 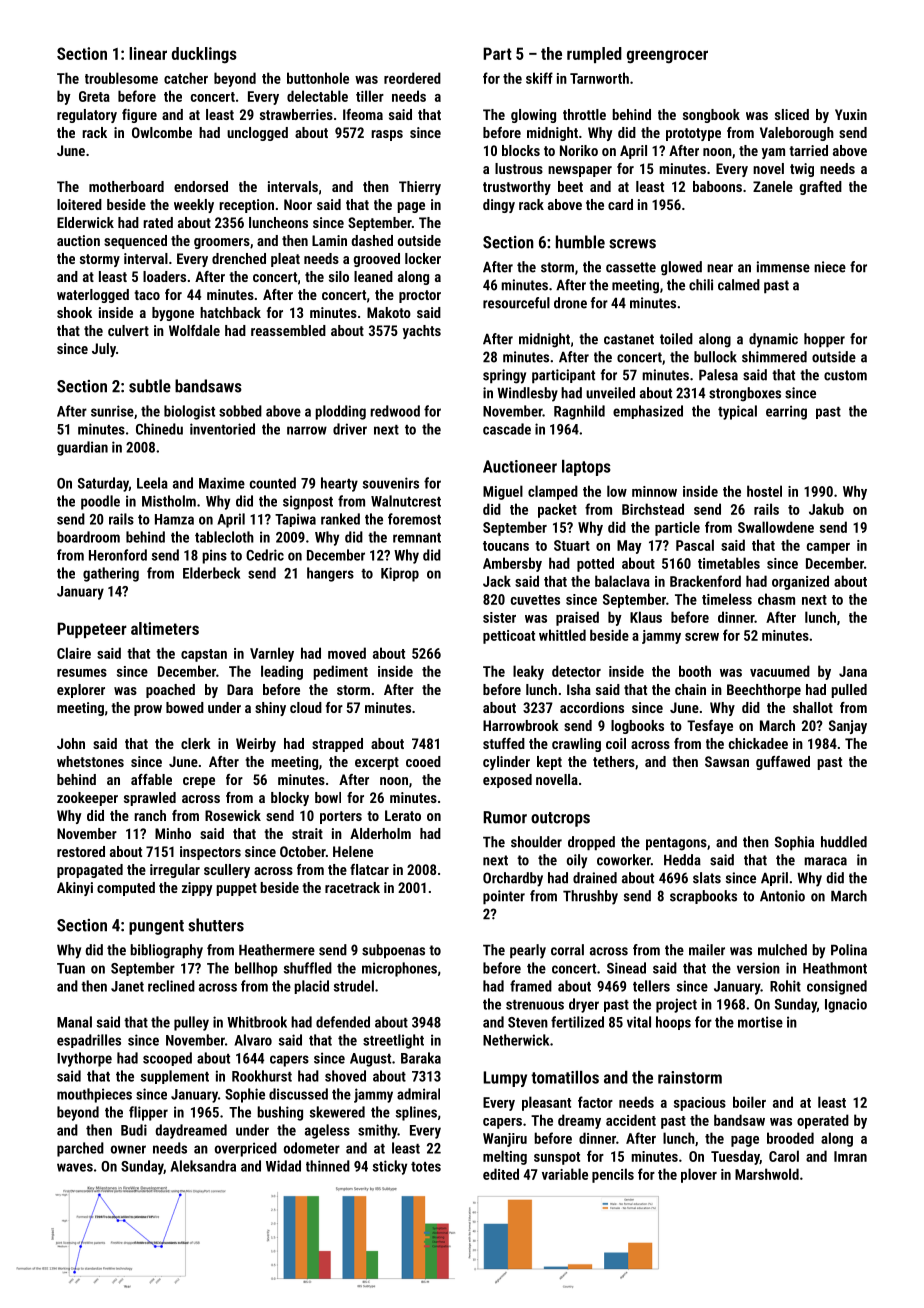 What do you see at coordinates (646, 617) in the image?
I see `Klaus` at bounding box center [646, 617].
